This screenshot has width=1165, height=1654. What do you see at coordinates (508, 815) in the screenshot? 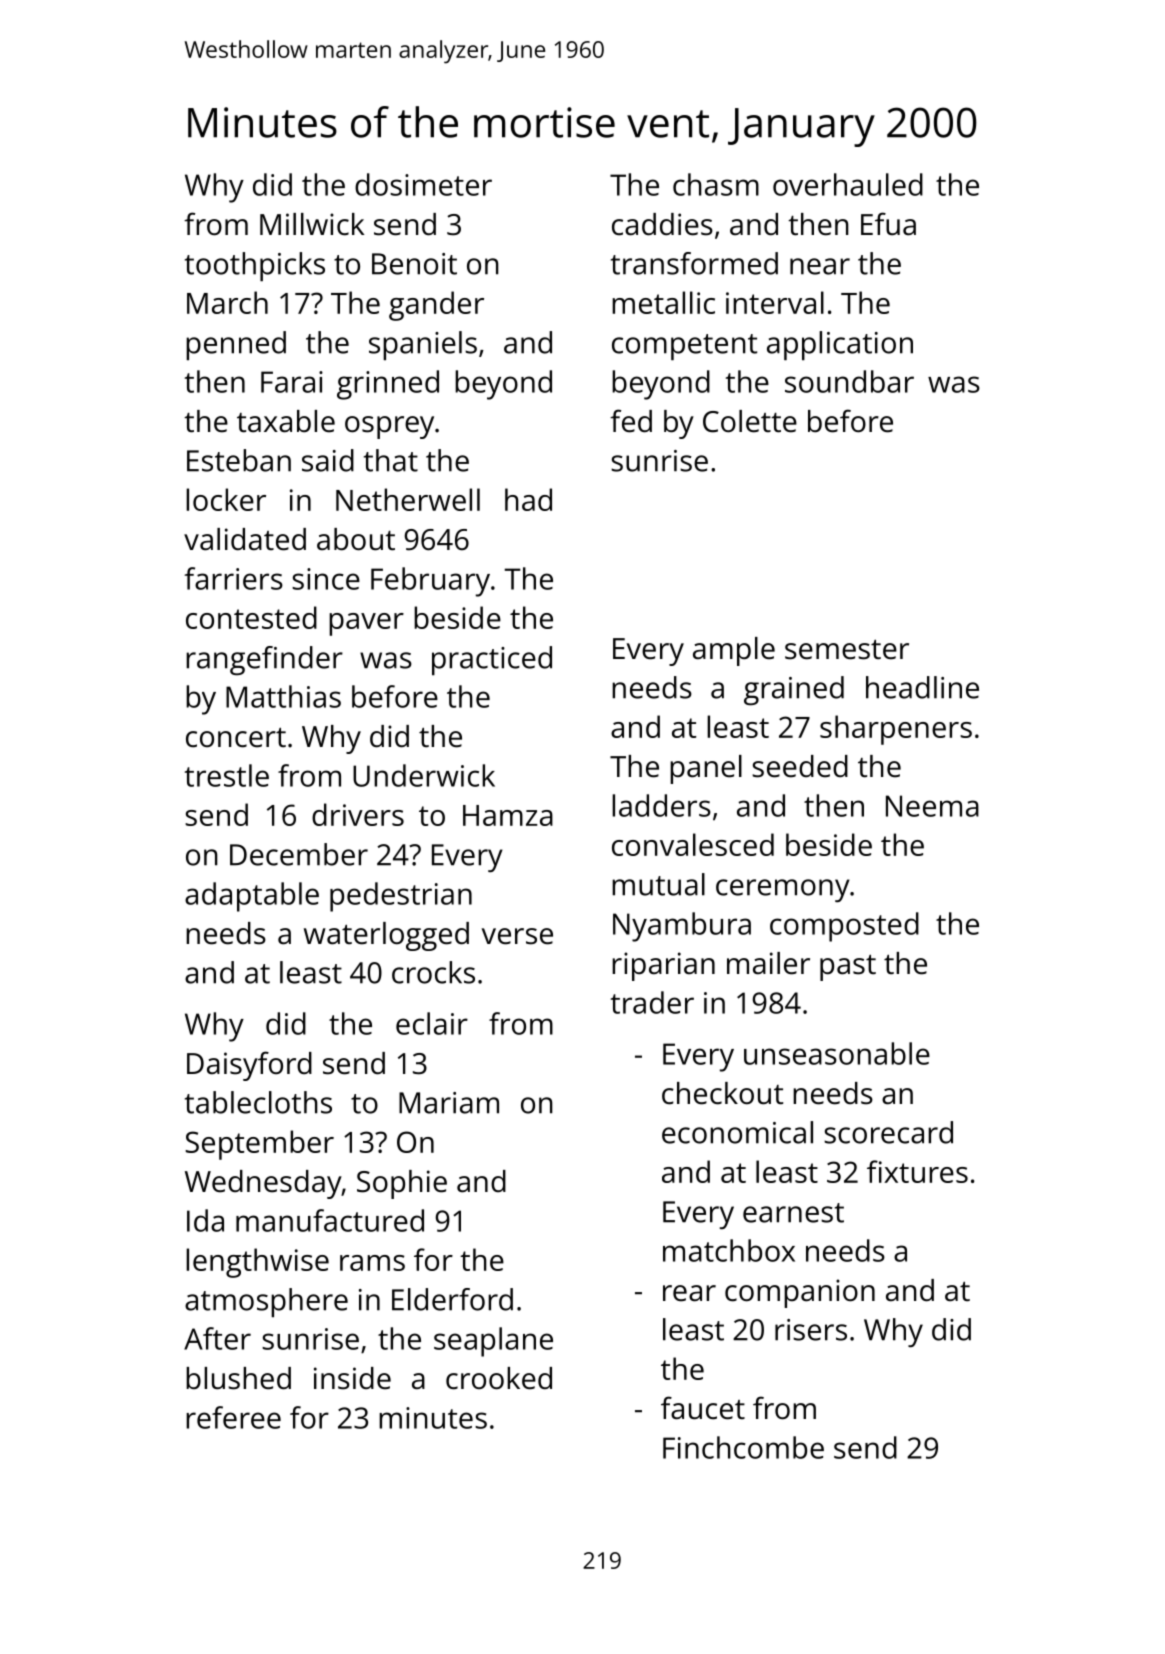
I see `Hamza` at bounding box center [508, 815].
